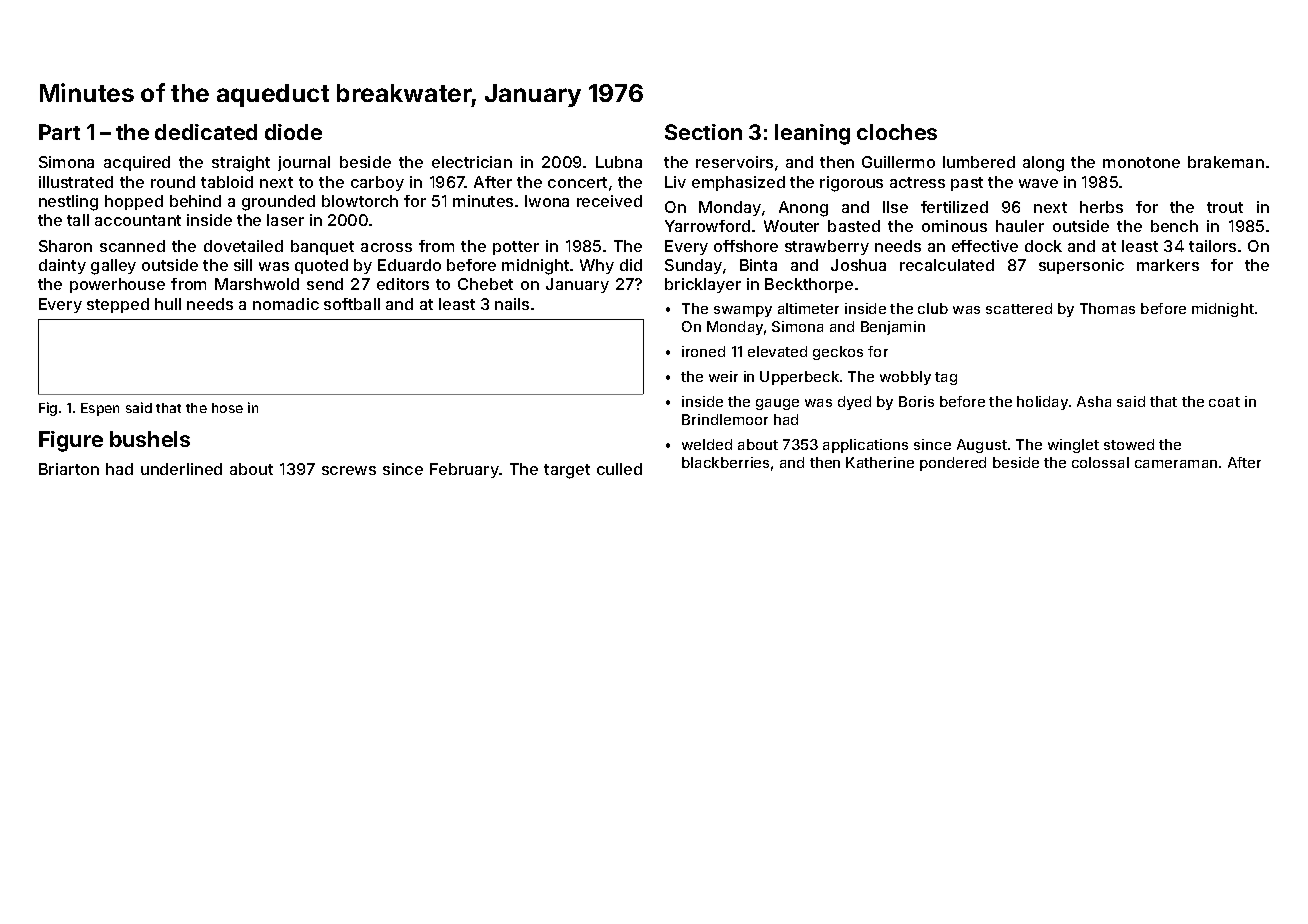 This screenshot has width=1308, height=924. Describe the element at coordinates (485, 284) in the screenshot. I see `Chebet` at that location.
